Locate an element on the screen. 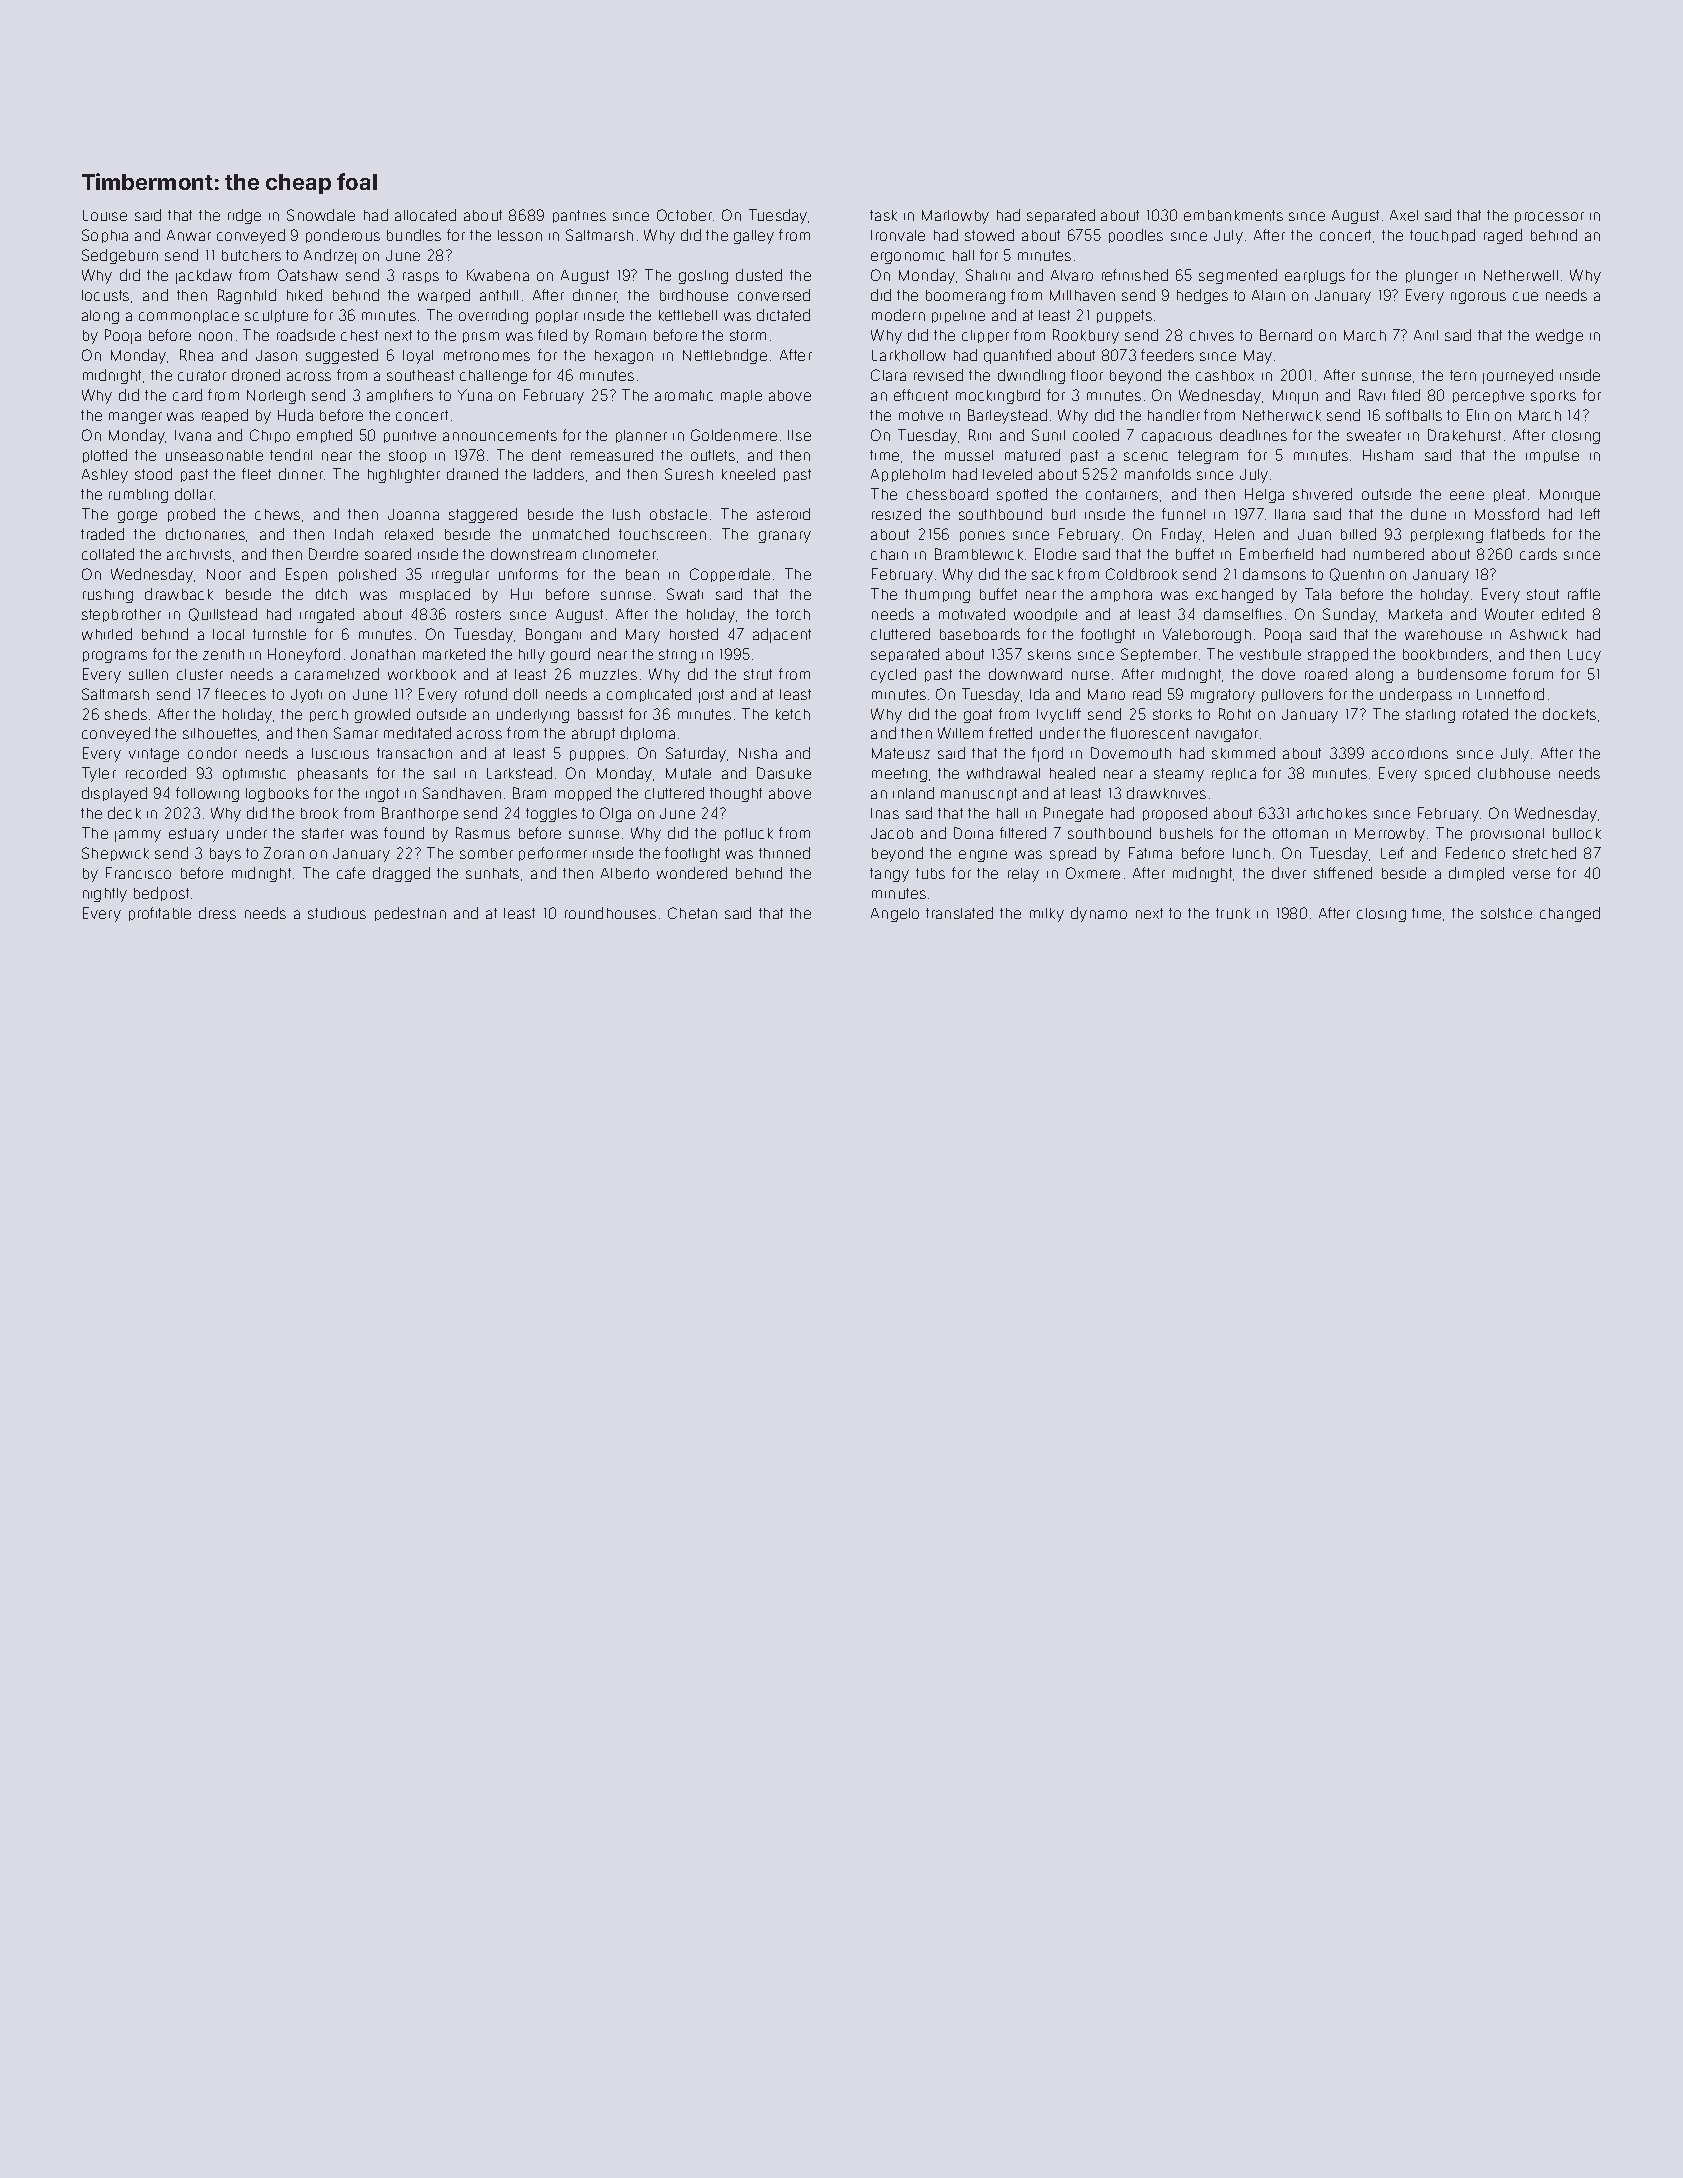 The height and width of the screenshot is (2178, 1683). ketch is located at coordinates (793, 714).
